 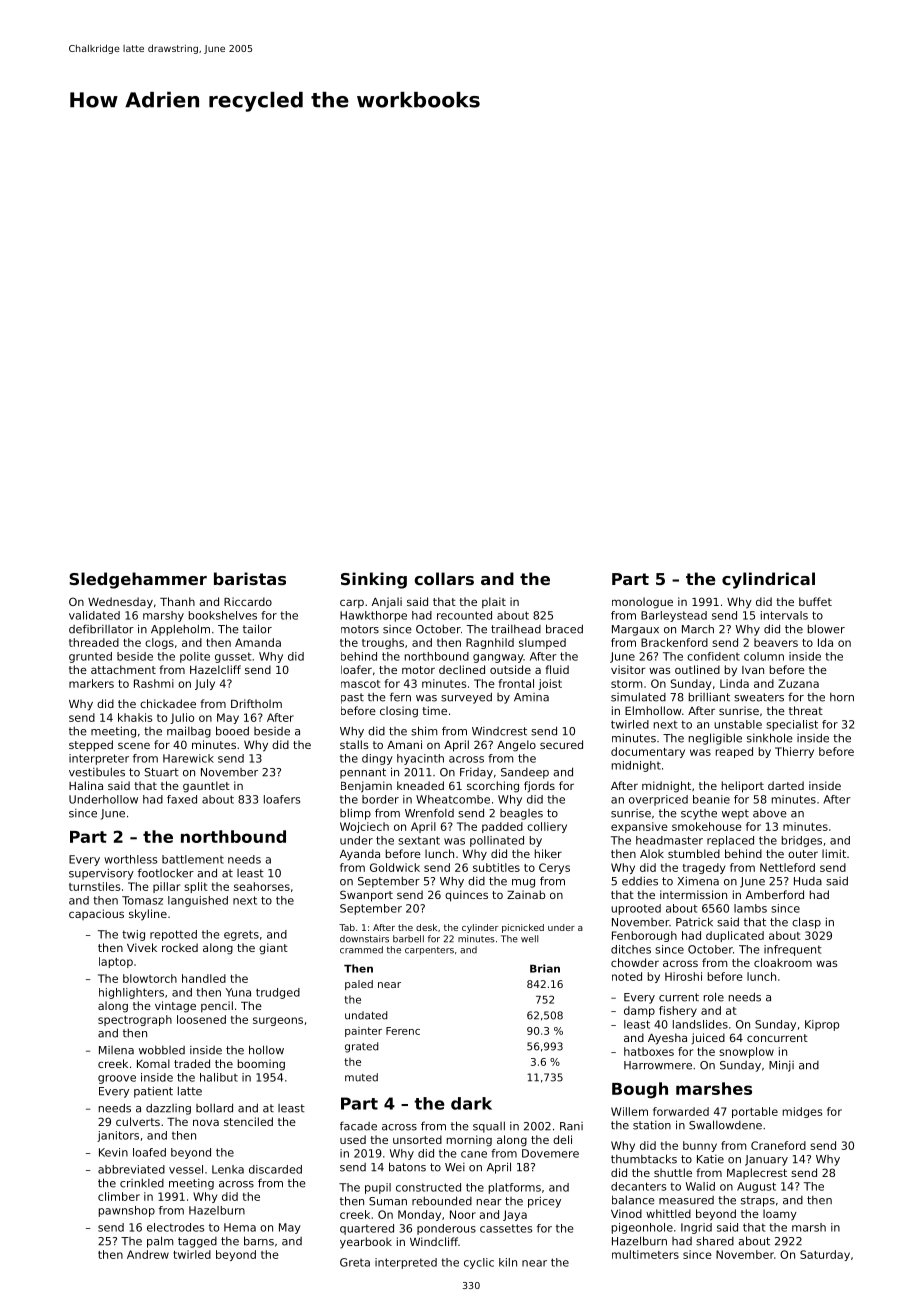 What do you see at coordinates (674, 642) in the screenshot?
I see `Brackenford` at bounding box center [674, 642].
